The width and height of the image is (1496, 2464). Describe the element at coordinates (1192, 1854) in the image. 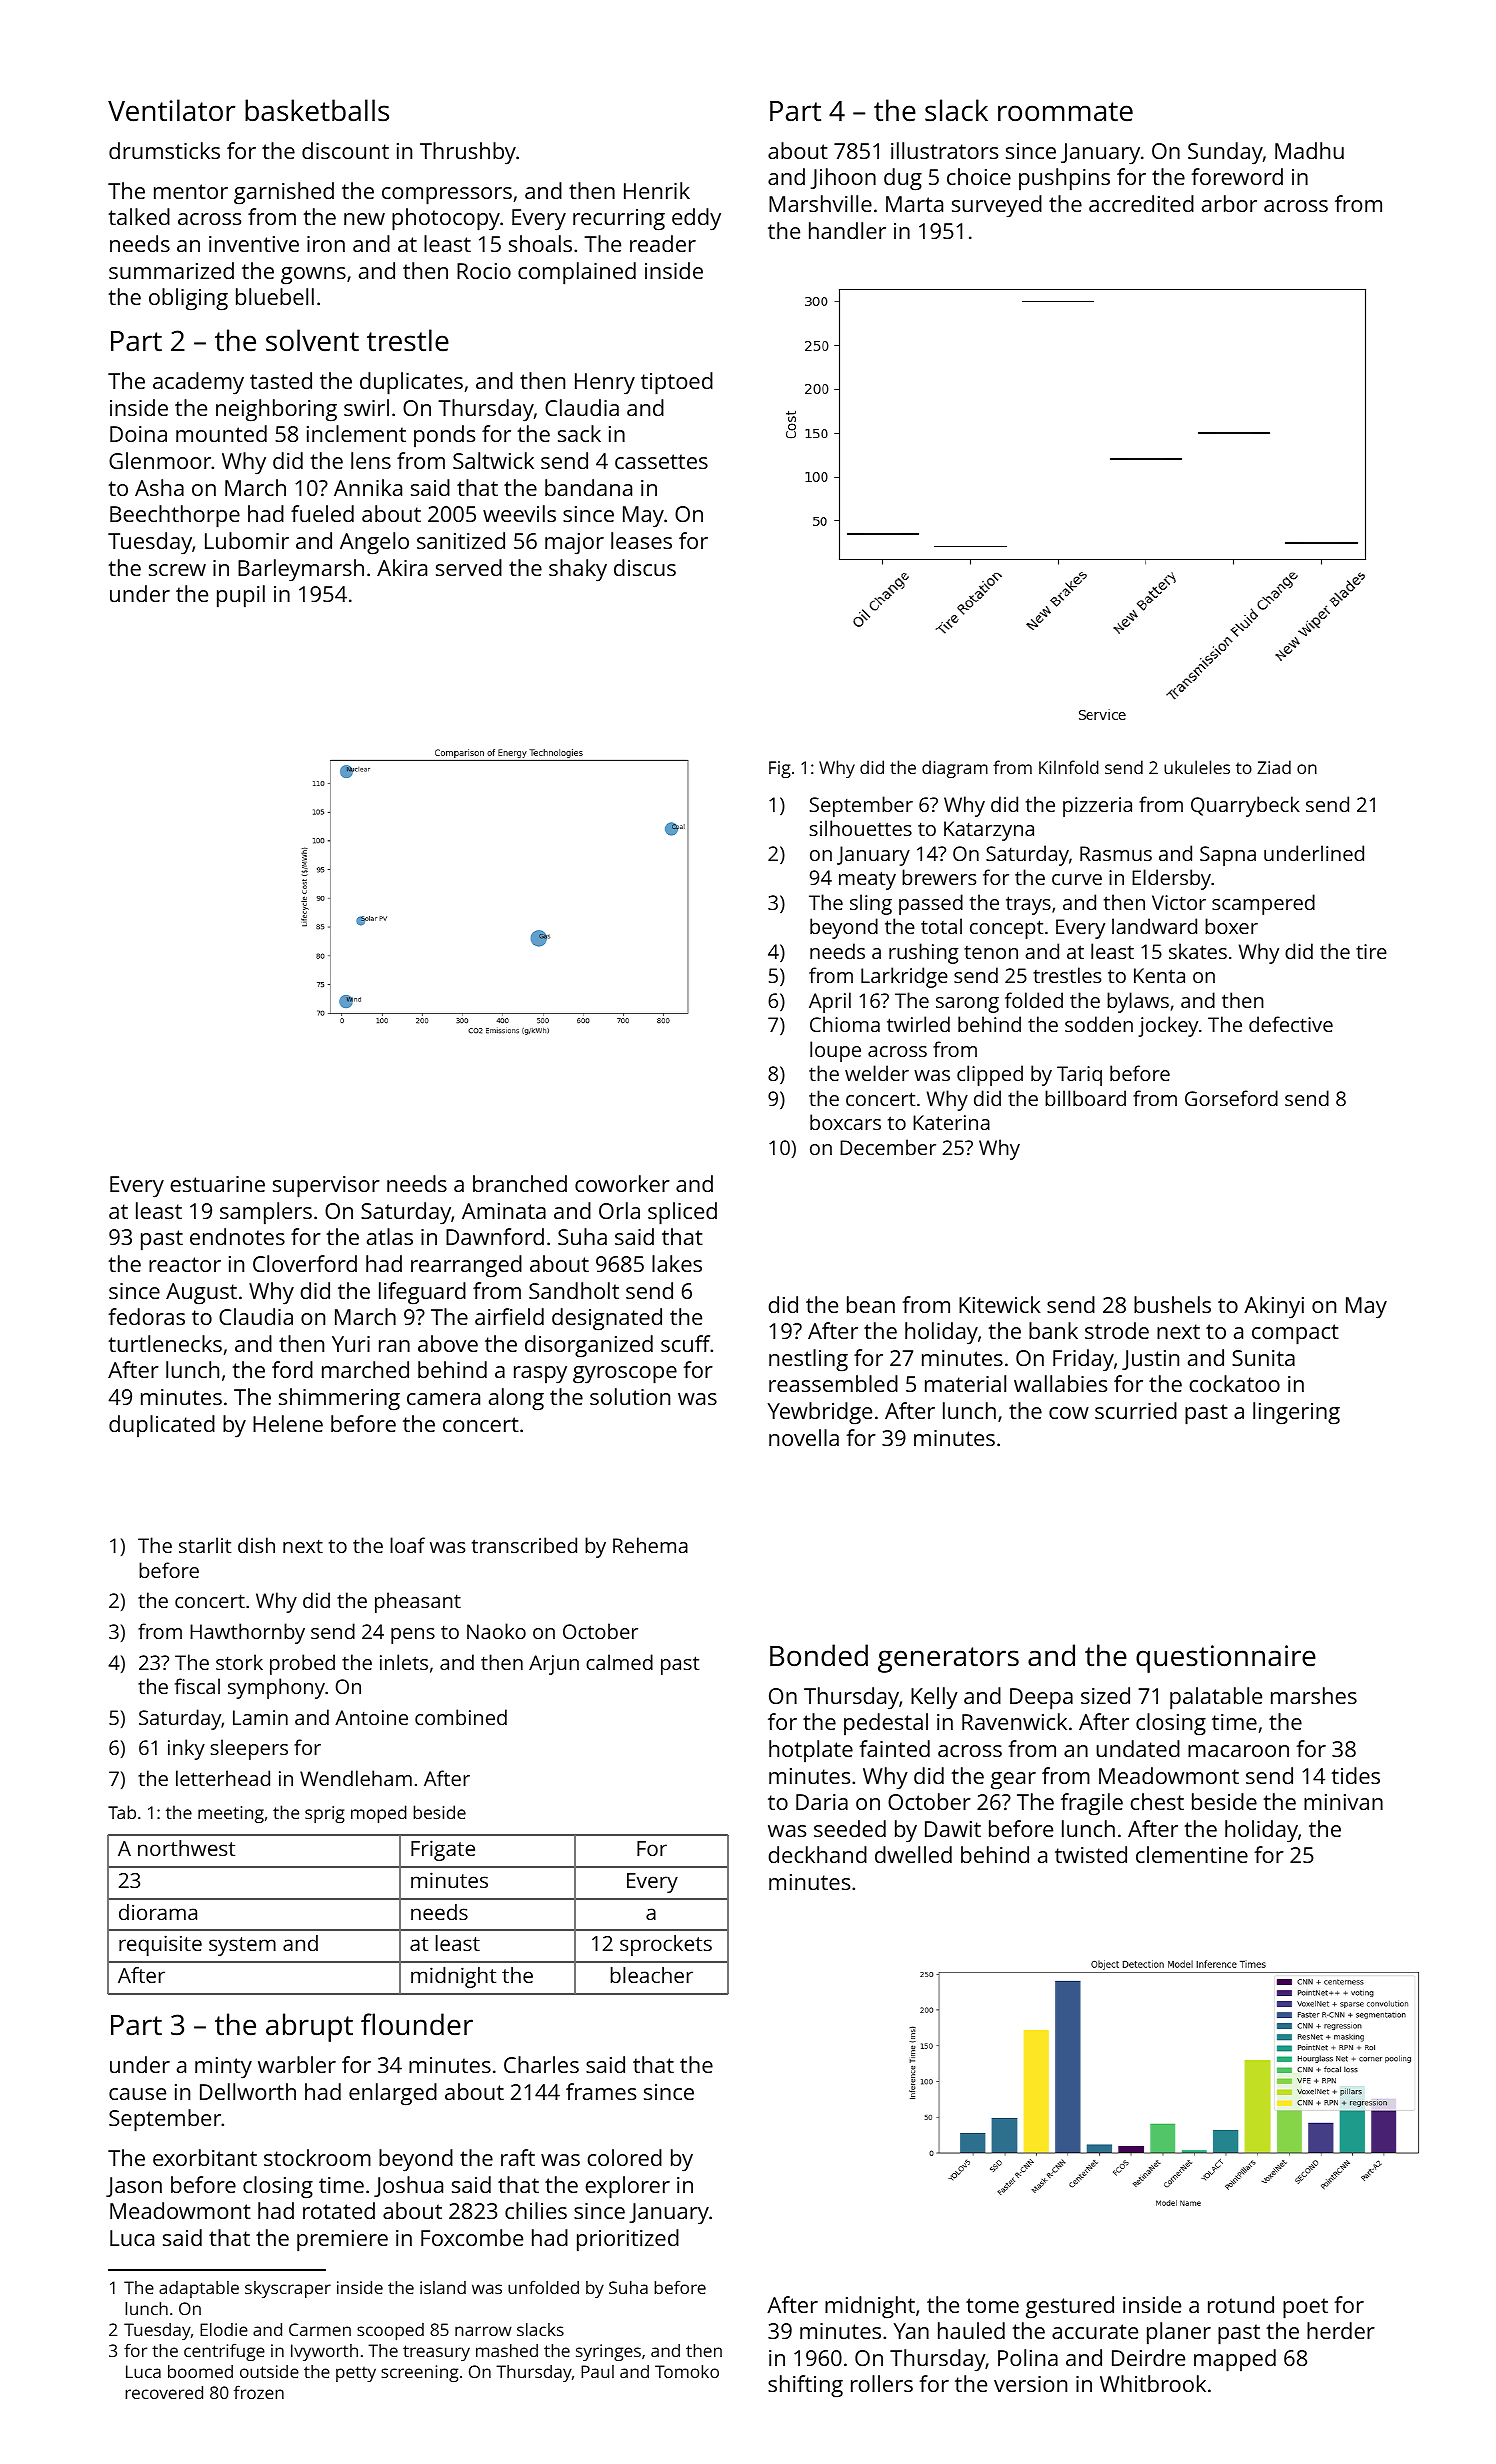

I see `clementine` at that location.
